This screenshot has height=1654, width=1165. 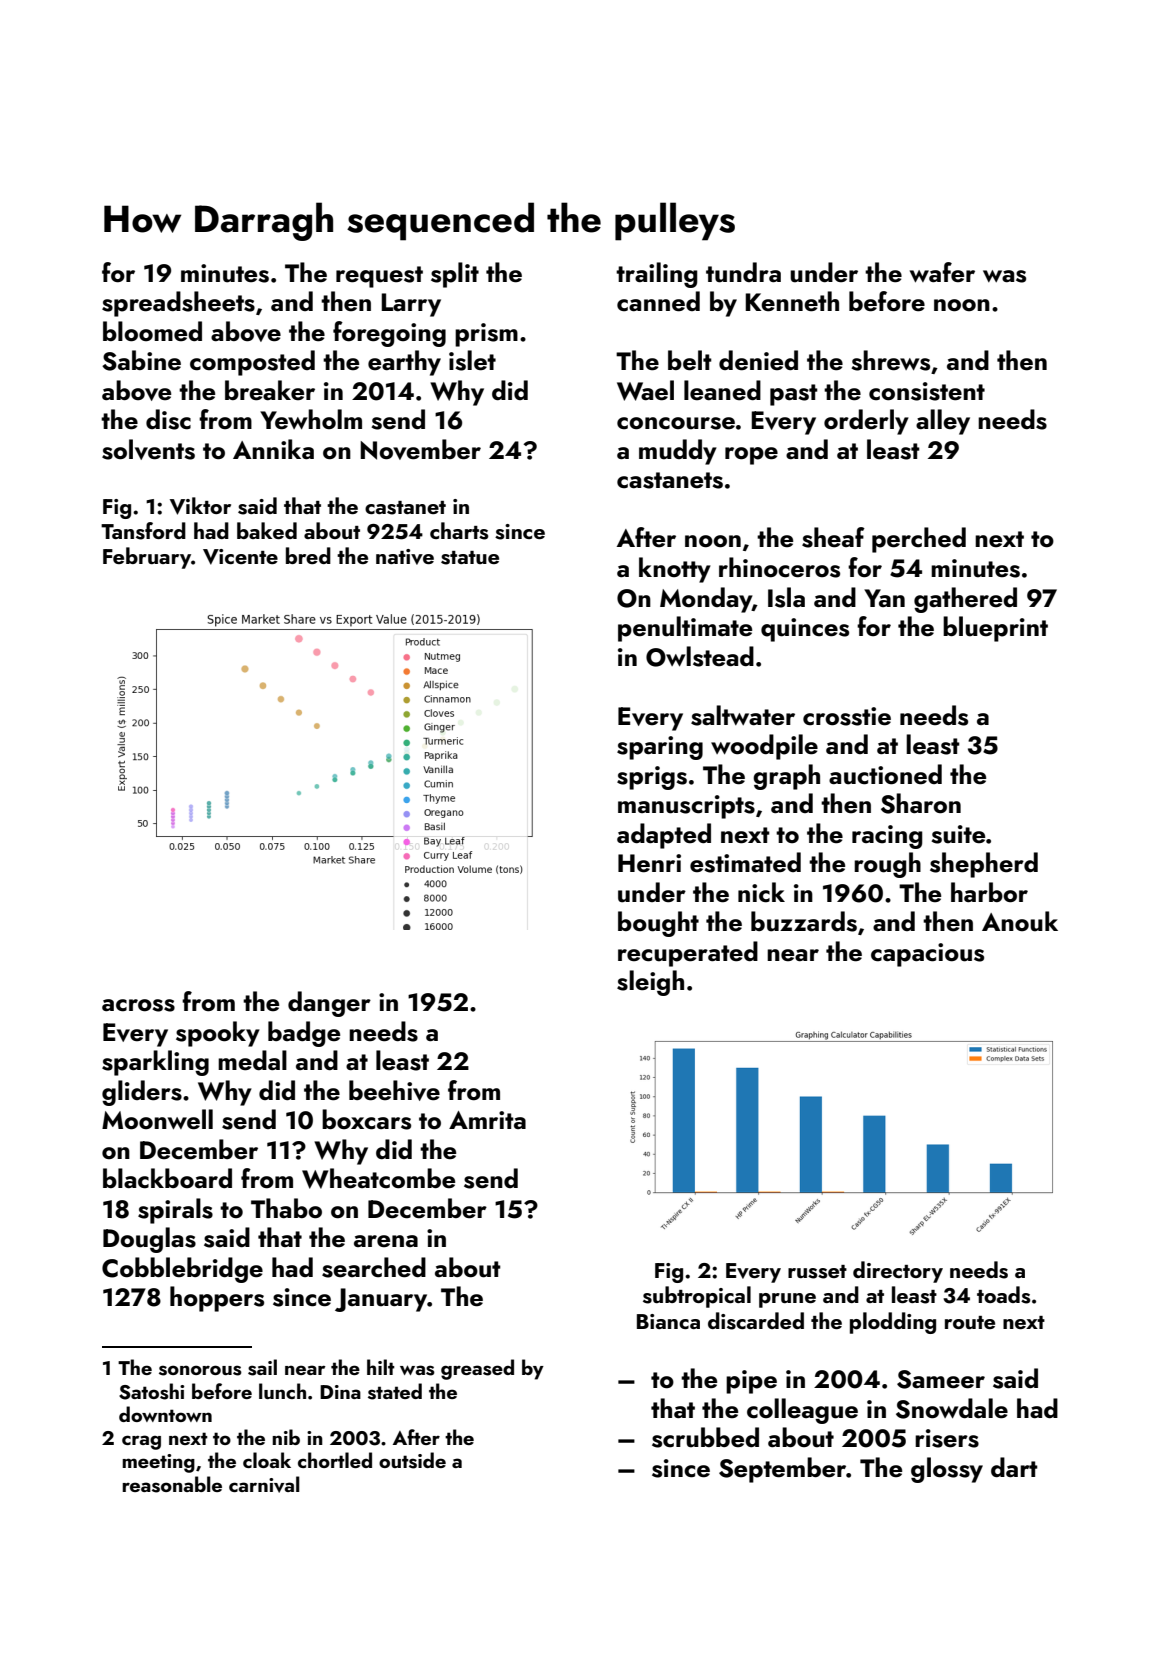 I want to click on dart, so click(x=1014, y=1467).
